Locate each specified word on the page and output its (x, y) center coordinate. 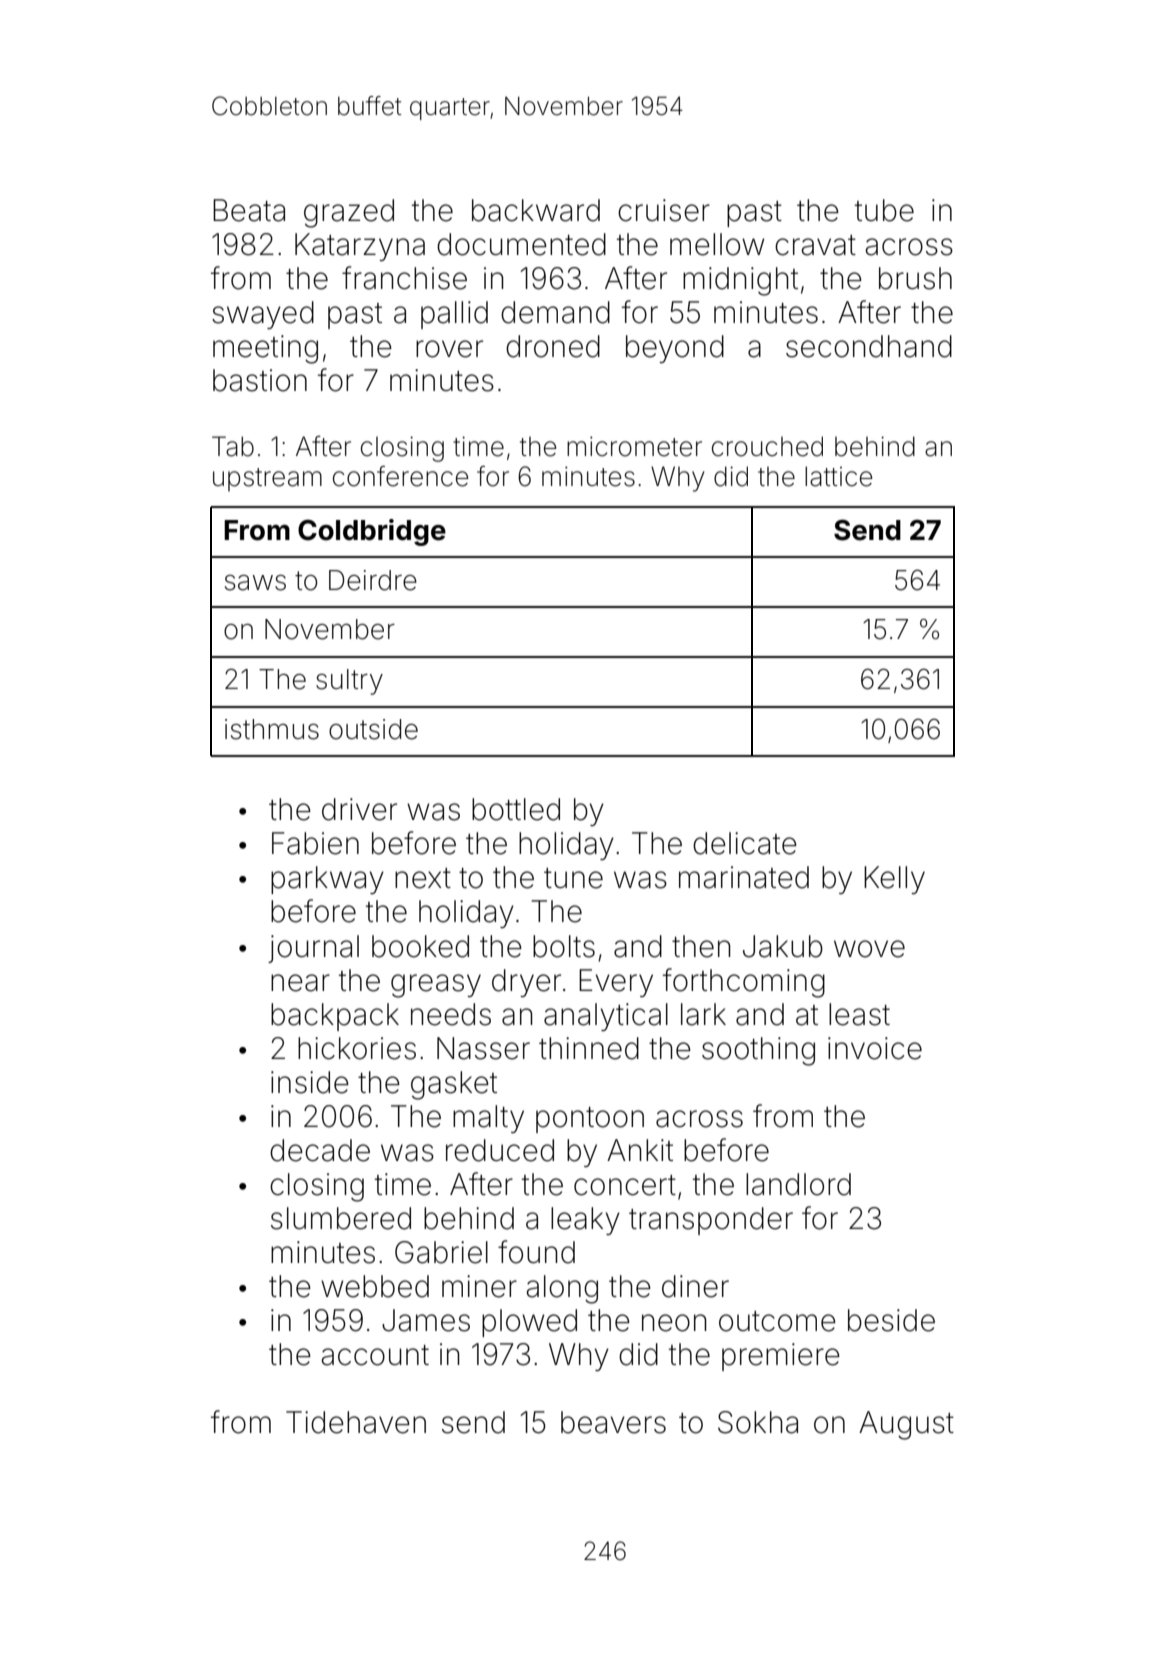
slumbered (341, 1218)
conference (400, 476)
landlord (798, 1184)
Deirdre (373, 580)
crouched (767, 446)
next (423, 878)
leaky (585, 1221)
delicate (745, 843)
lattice (838, 476)
